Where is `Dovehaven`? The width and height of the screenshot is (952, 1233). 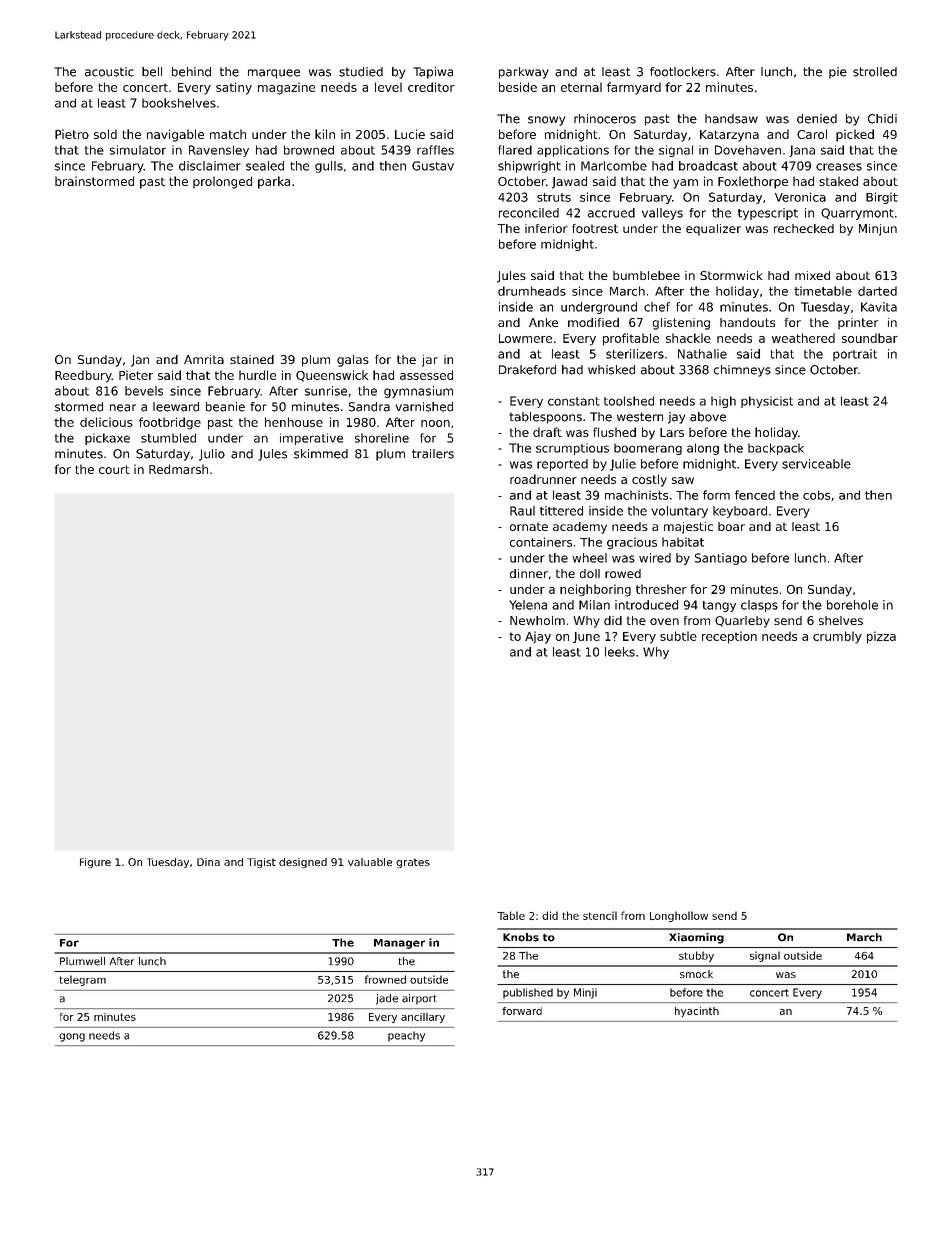 Dovehaven is located at coordinates (748, 150).
